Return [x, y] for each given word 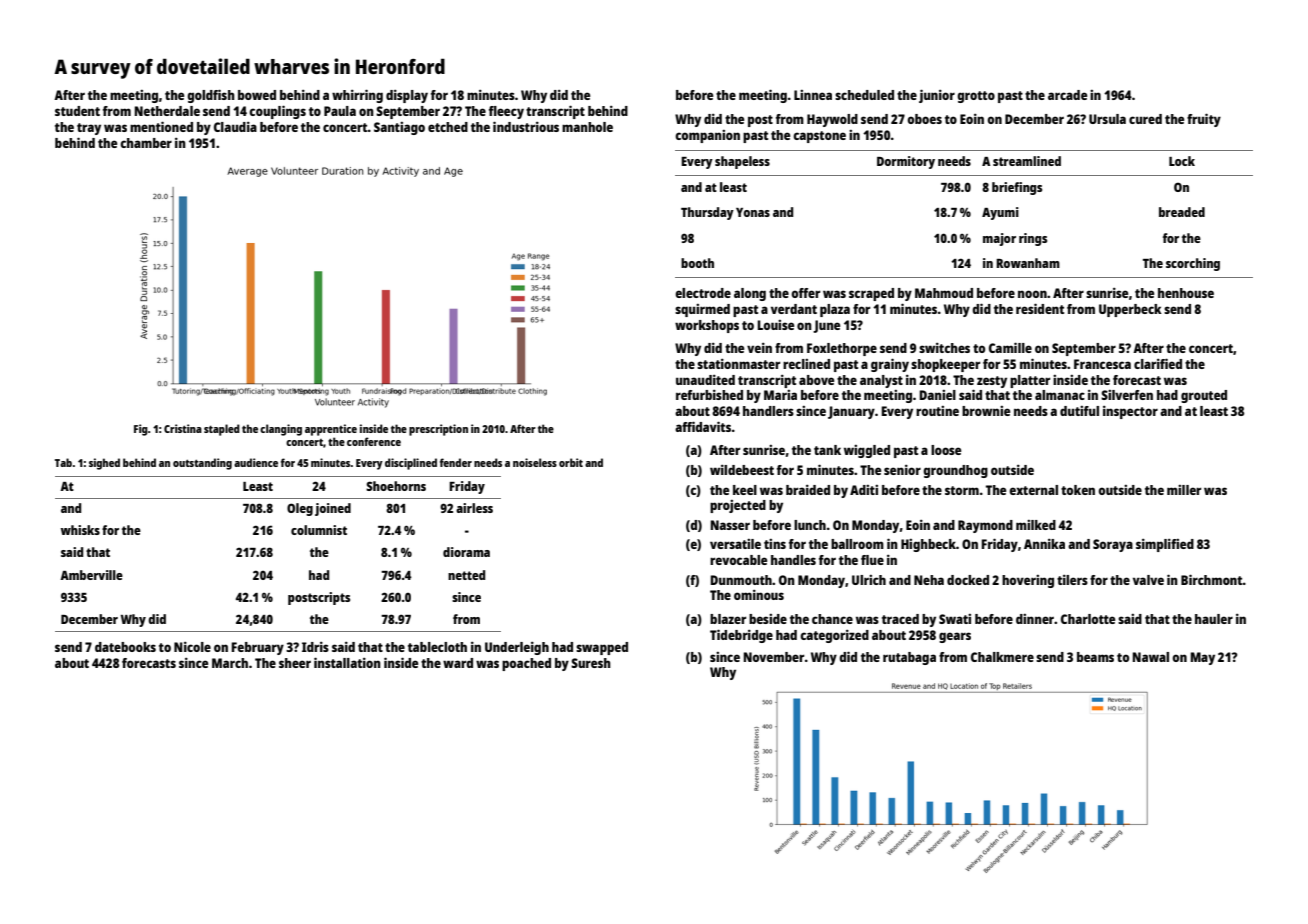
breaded [1182, 212]
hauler [1214, 619]
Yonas [753, 212]
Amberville [91, 575]
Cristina [183, 428]
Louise [775, 325]
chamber [146, 143]
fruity [1204, 120]
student [77, 111]
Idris [315, 647]
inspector [1130, 412]
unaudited [705, 380]
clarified [1158, 363]
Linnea [813, 95]
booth [697, 263]
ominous [759, 595]
